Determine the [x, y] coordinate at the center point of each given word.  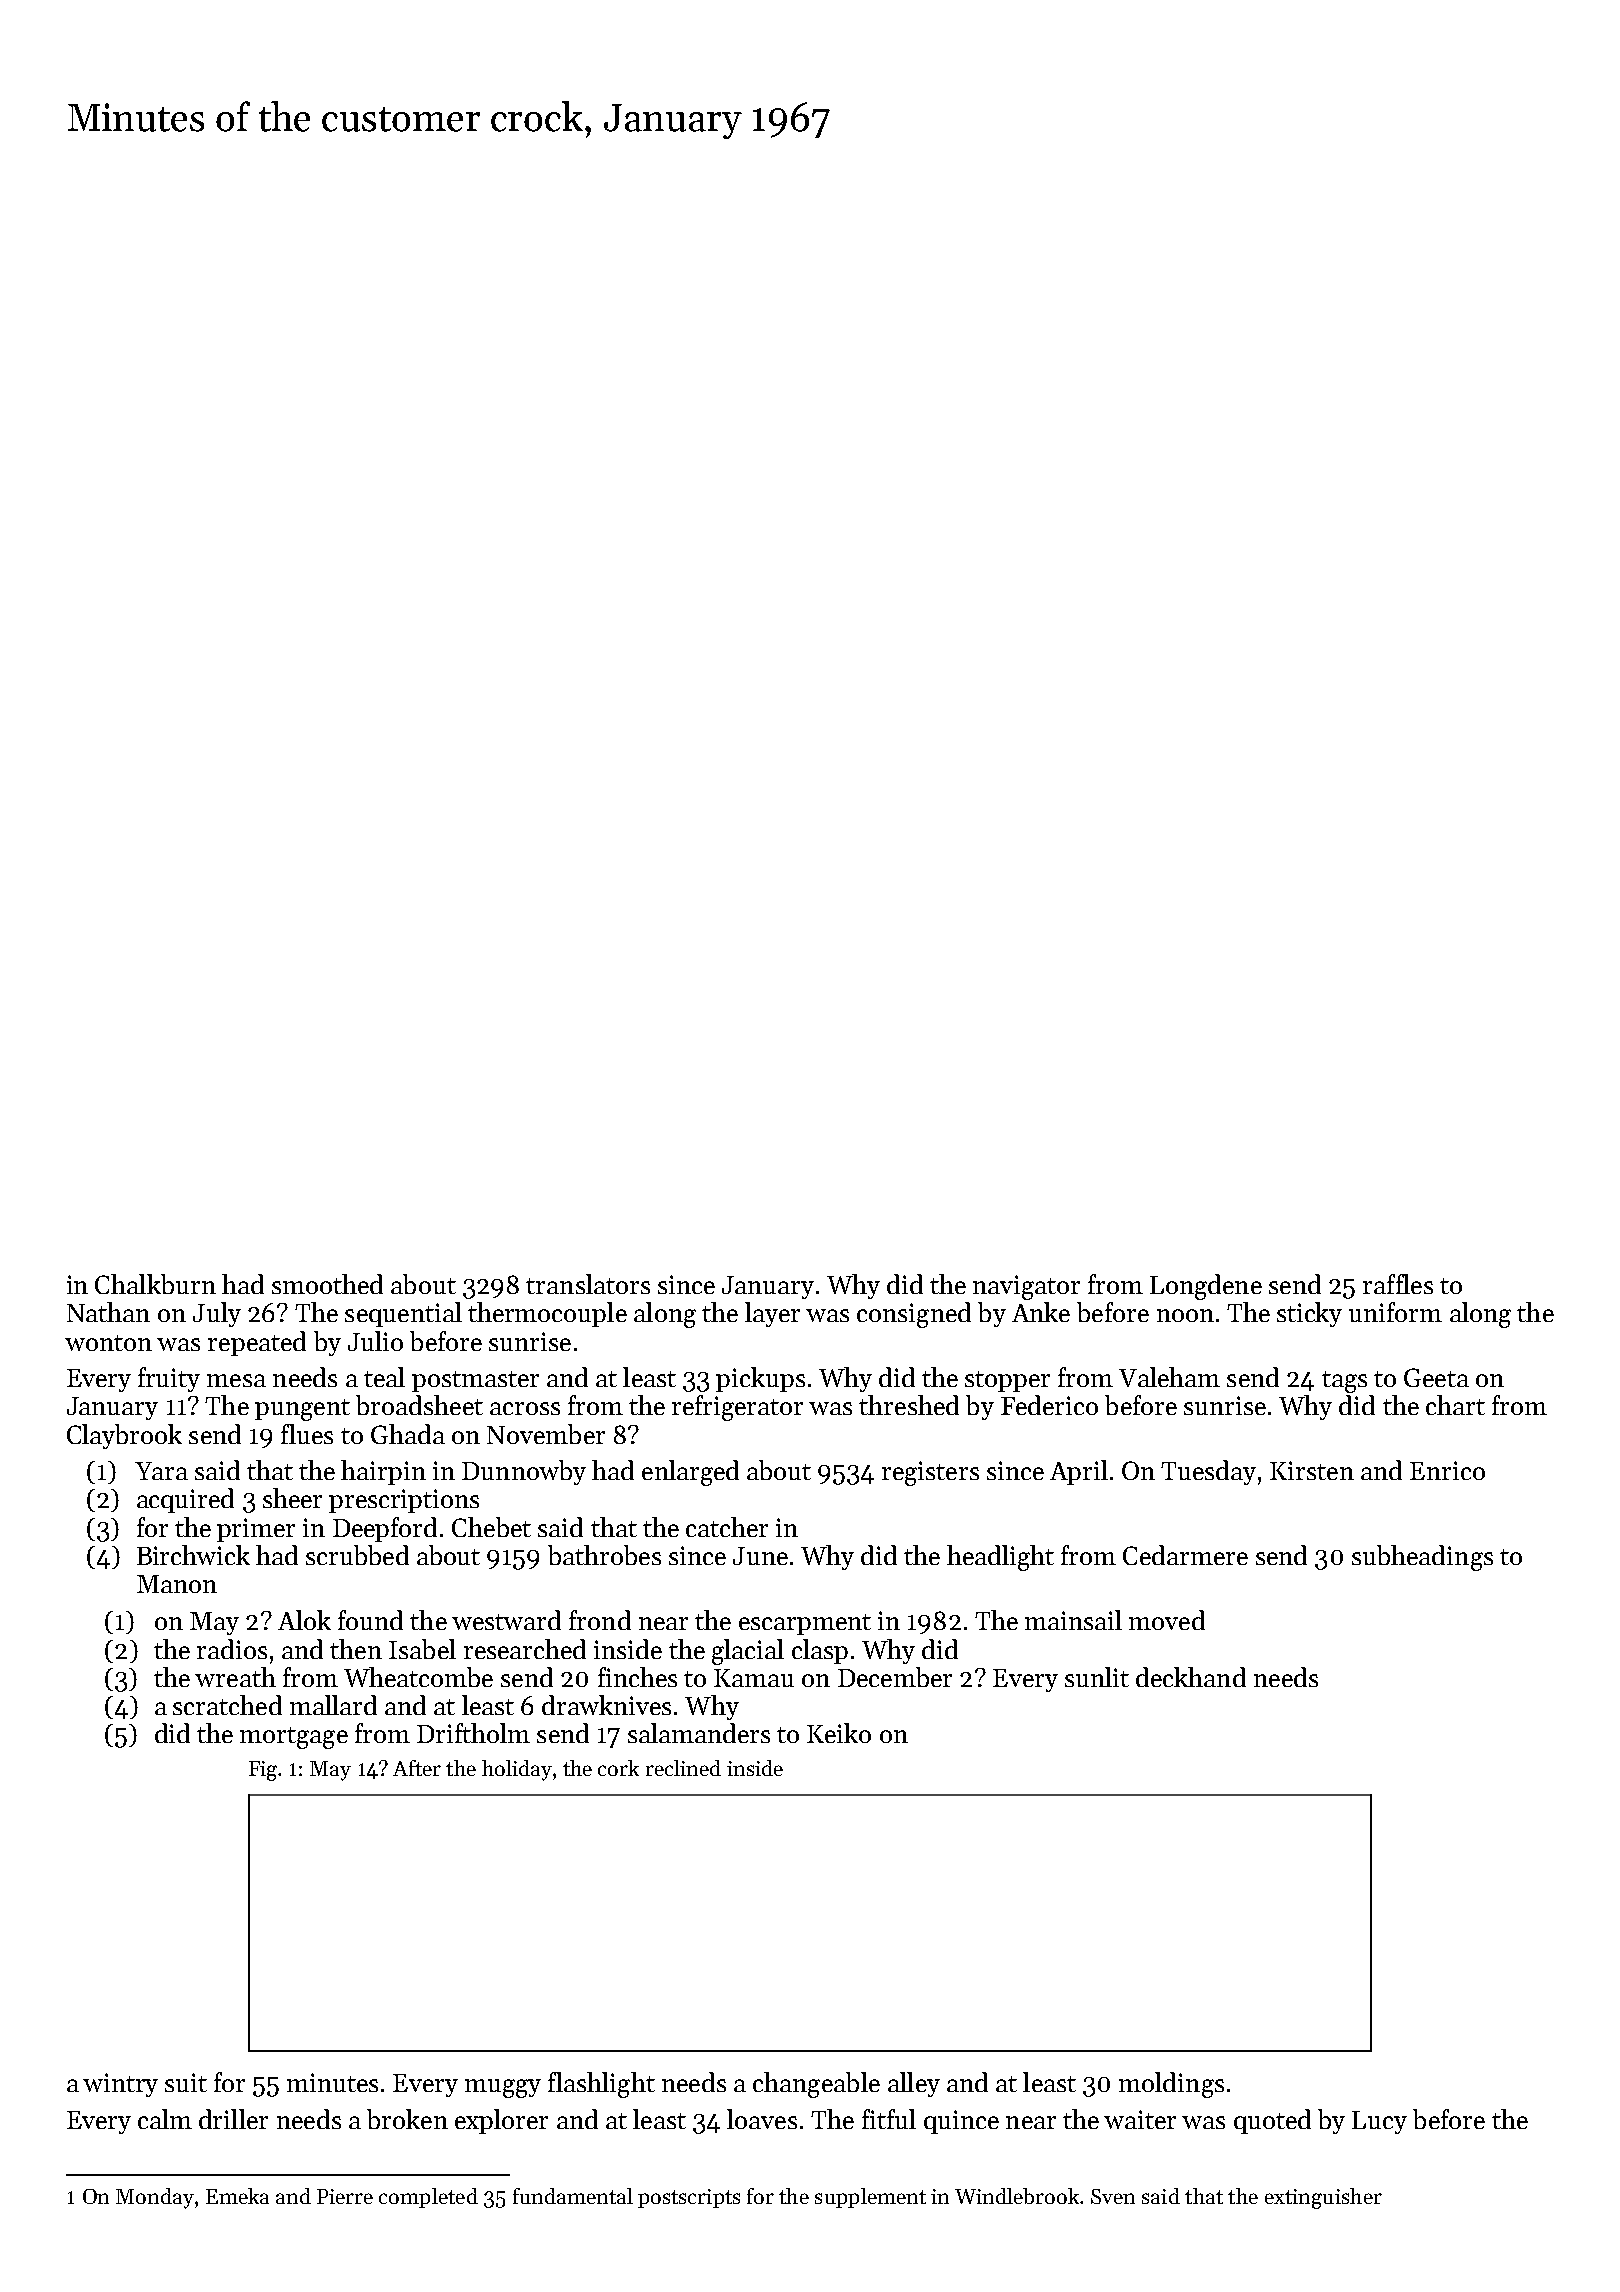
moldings [1171, 2085]
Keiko [839, 1733]
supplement [870, 2198]
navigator [1026, 1287]
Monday [155, 2198]
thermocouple [547, 1314]
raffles [1398, 1284]
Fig [264, 1771]
